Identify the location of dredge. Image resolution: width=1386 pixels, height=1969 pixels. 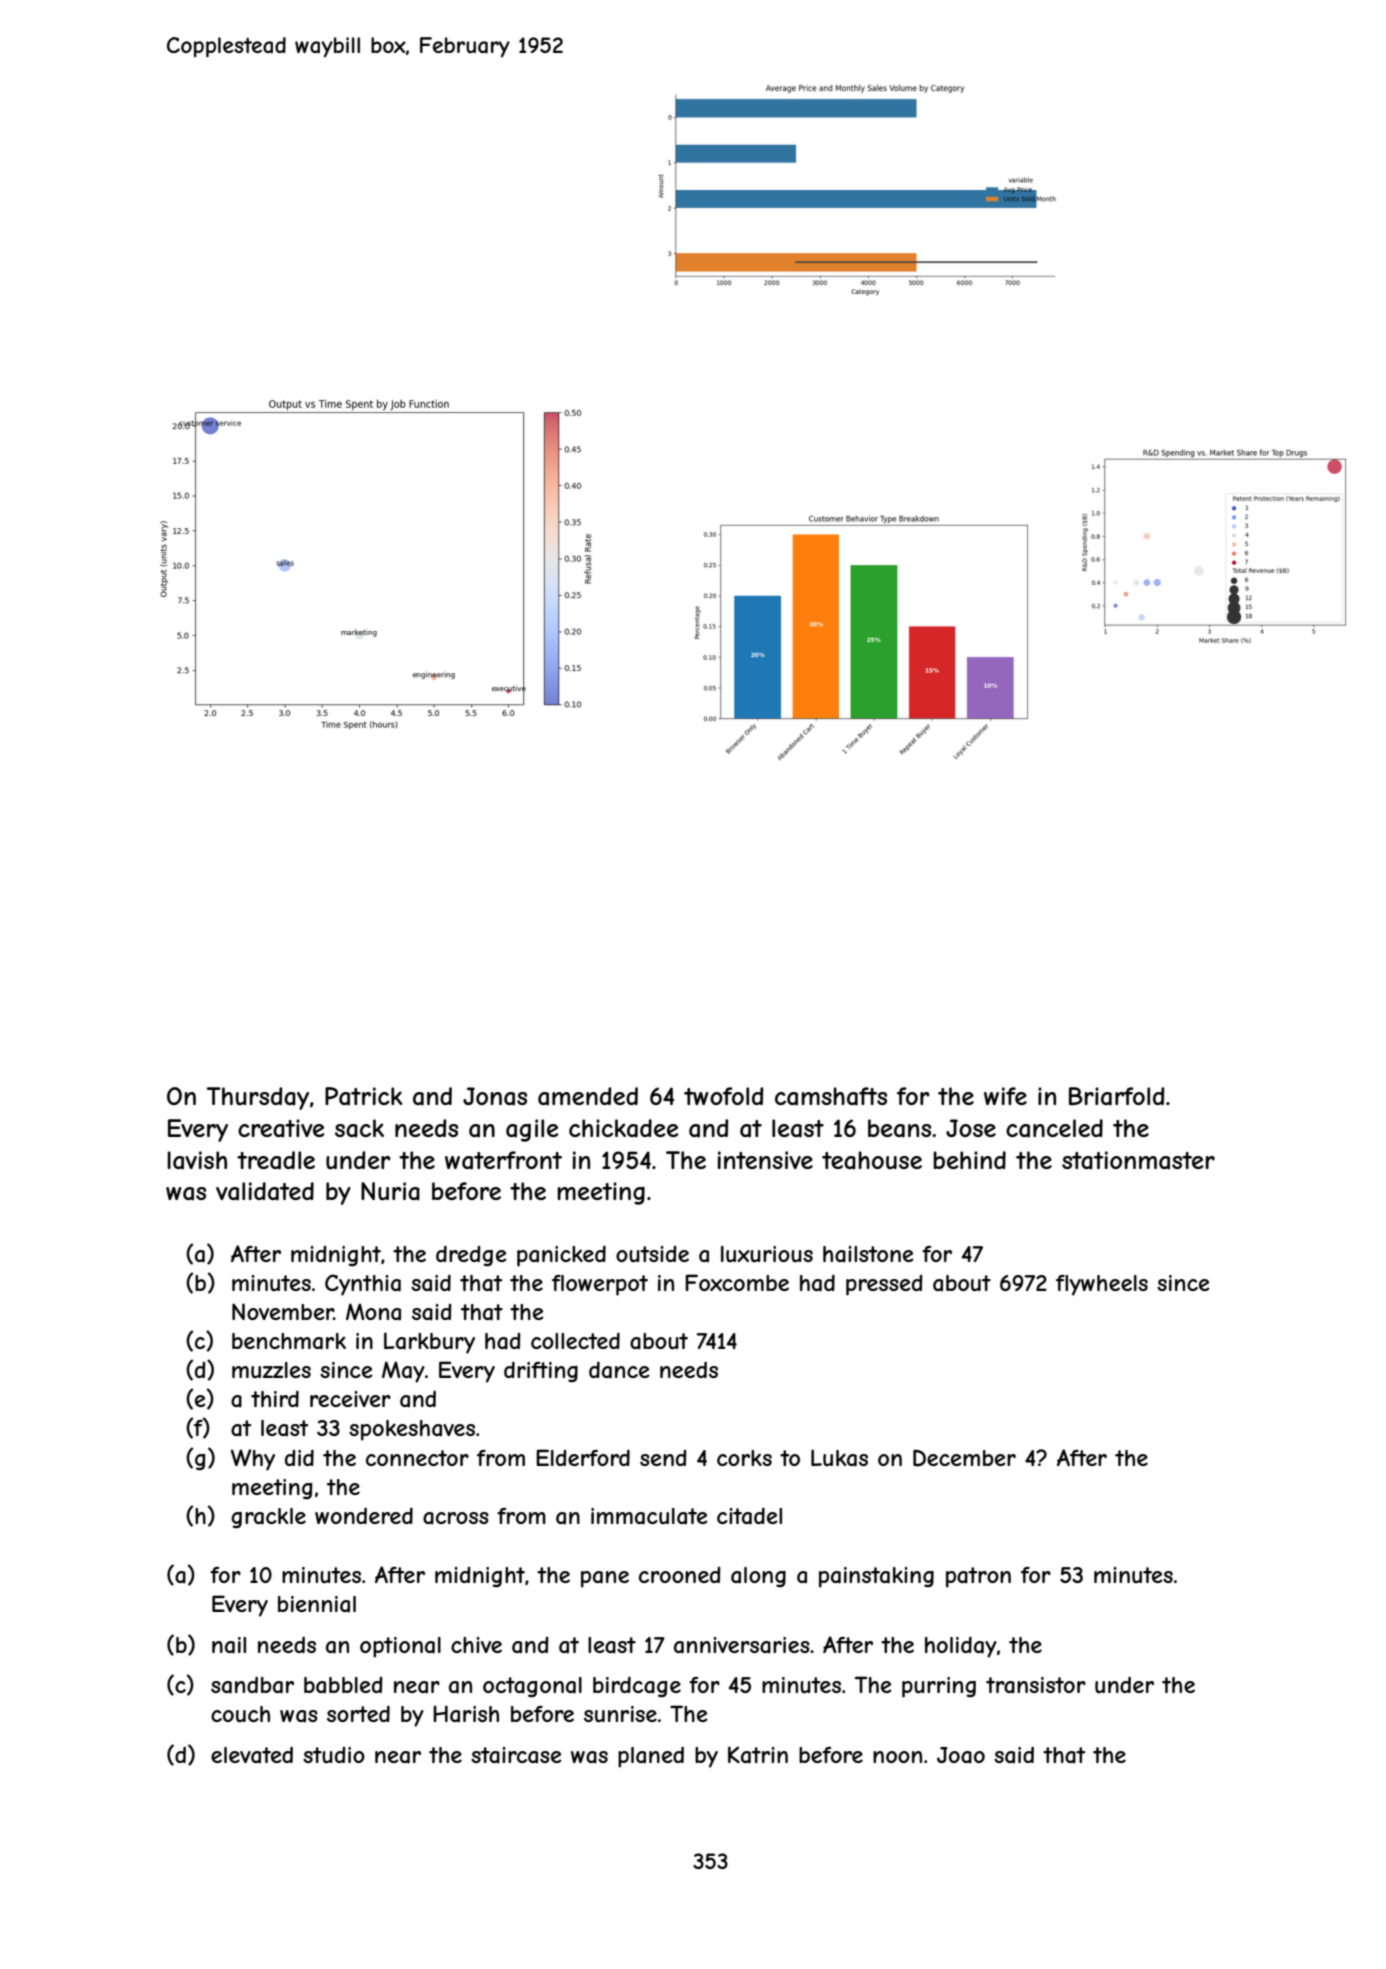
(471, 1255).
